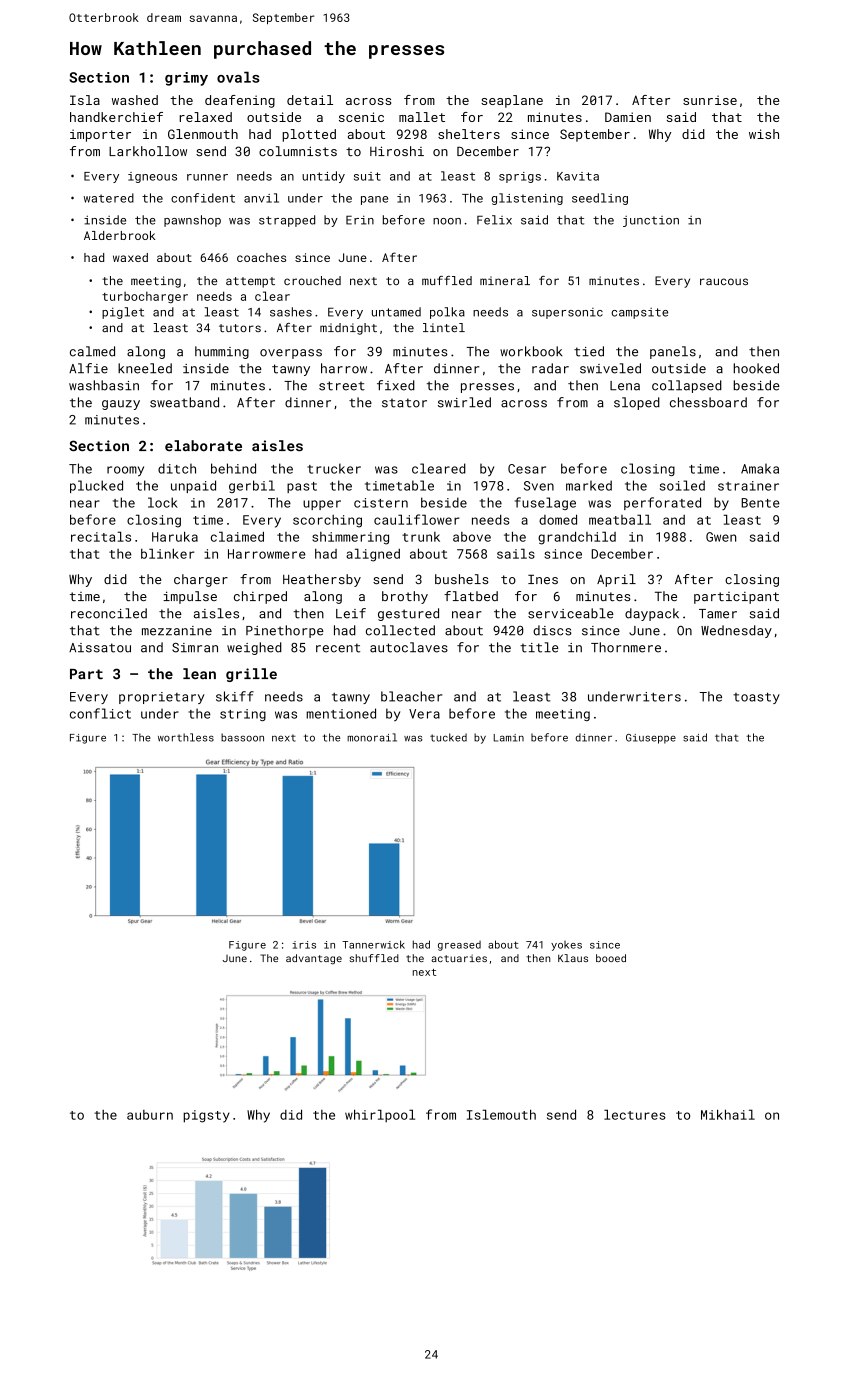  What do you see at coordinates (312, 280) in the page?
I see `crouched` at bounding box center [312, 280].
